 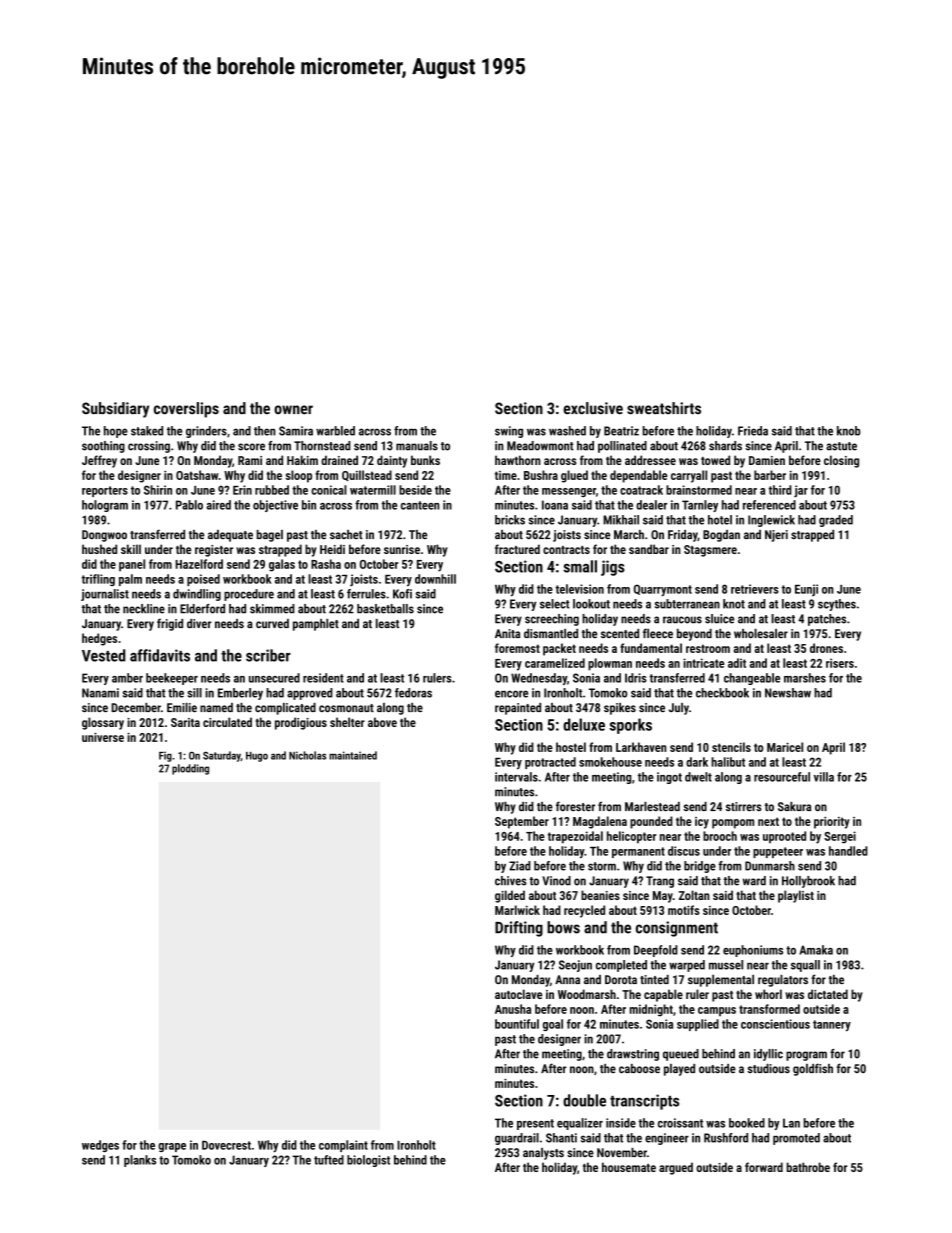 What do you see at coordinates (509, 432) in the screenshot?
I see `swing` at bounding box center [509, 432].
